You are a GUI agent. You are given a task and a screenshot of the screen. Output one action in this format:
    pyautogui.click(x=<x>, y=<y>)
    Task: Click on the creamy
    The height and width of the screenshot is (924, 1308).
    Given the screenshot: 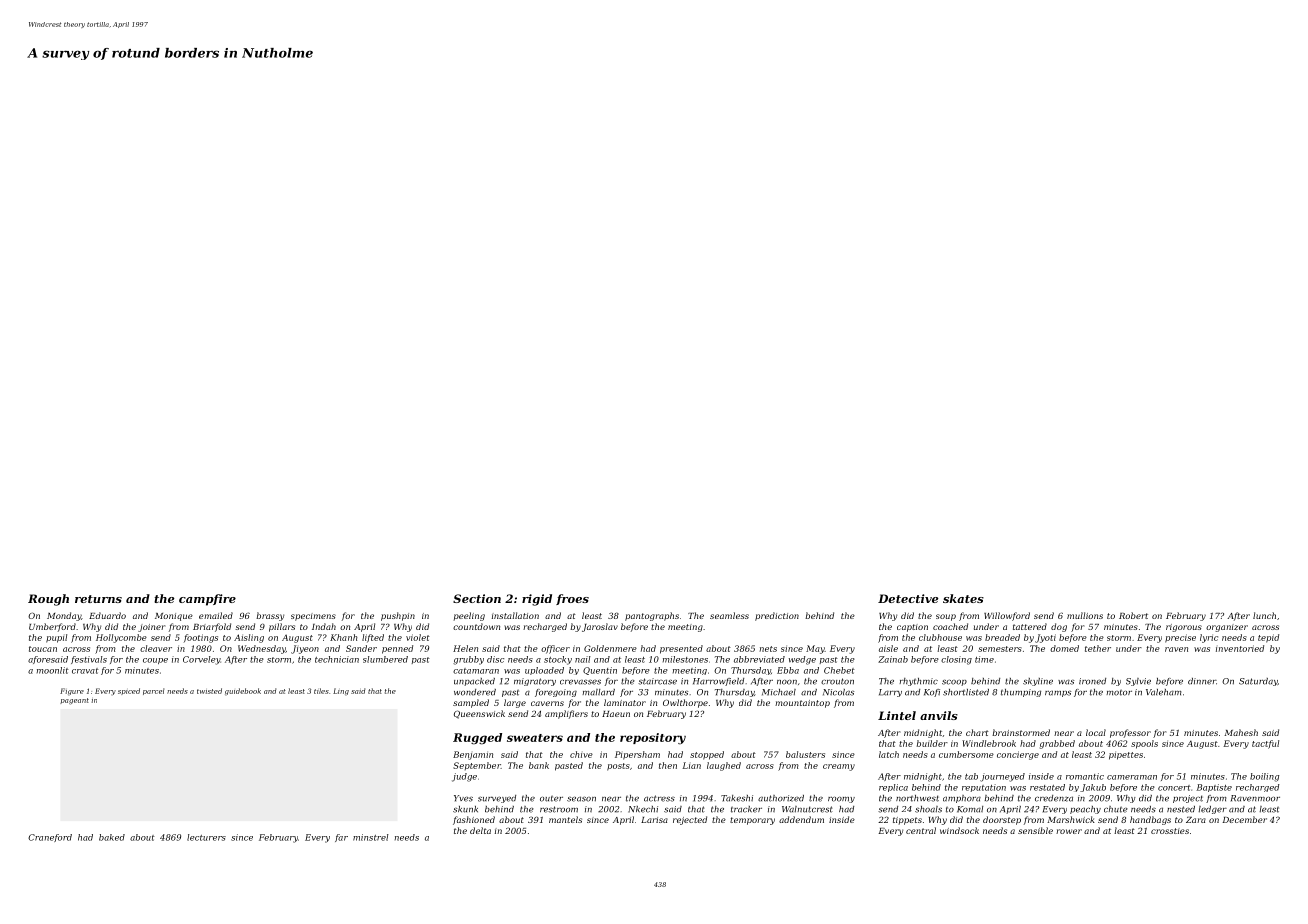 What is the action you would take?
    pyautogui.click(x=839, y=767)
